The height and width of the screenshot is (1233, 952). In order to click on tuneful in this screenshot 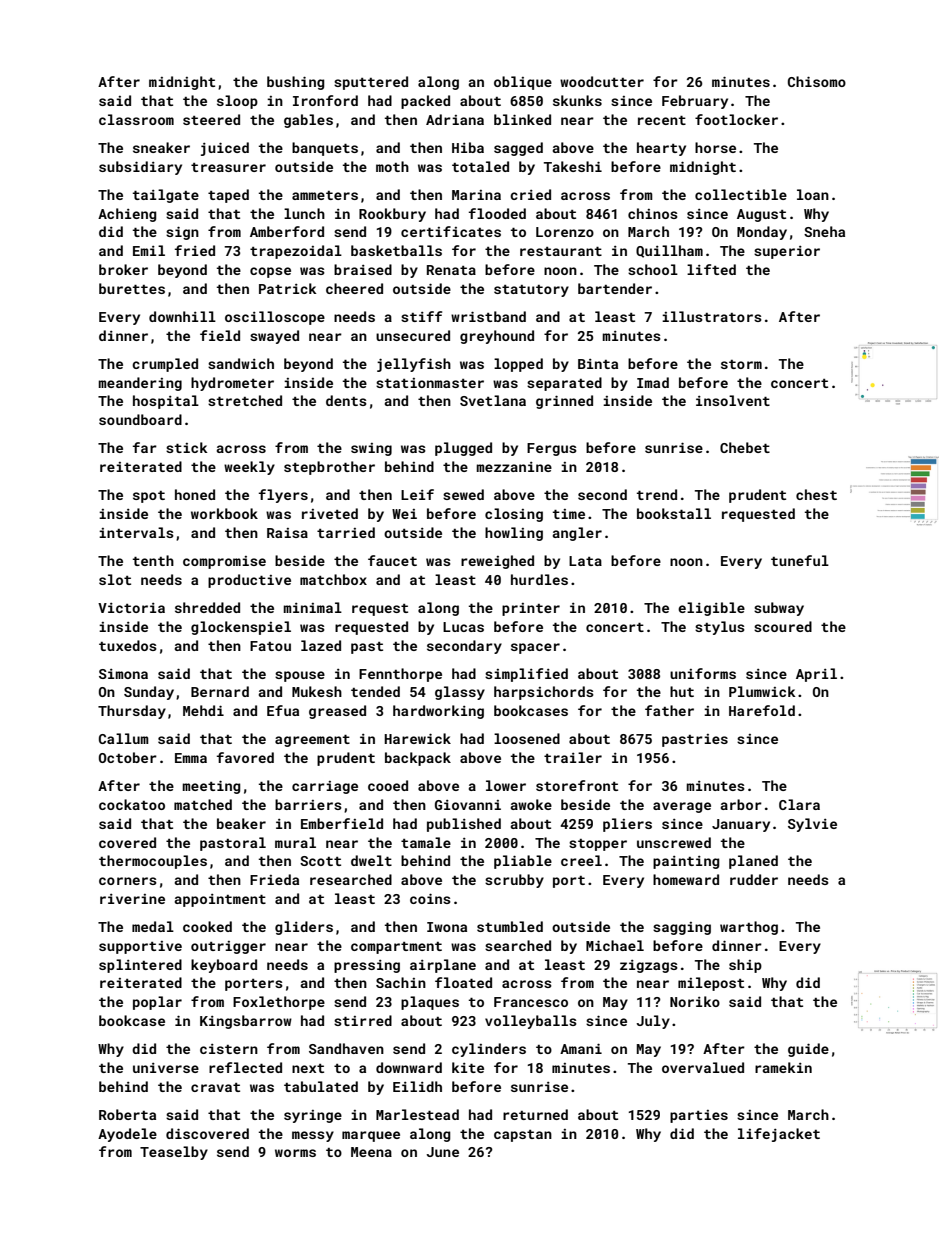, I will do `click(800, 560)`.
